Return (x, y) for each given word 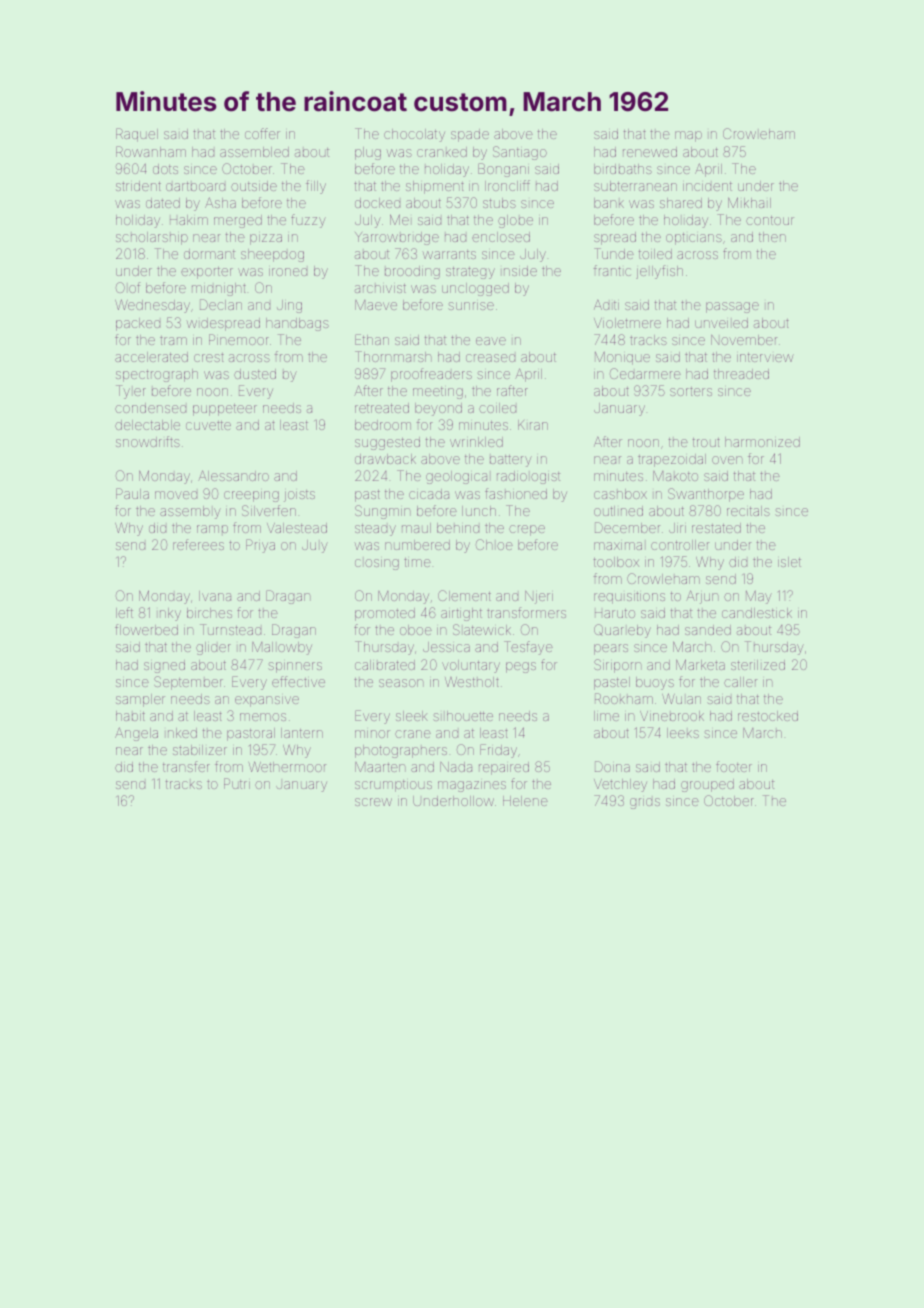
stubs (499, 203)
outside (254, 186)
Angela (136, 734)
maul (416, 528)
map (688, 136)
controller (680, 545)
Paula (132, 493)
